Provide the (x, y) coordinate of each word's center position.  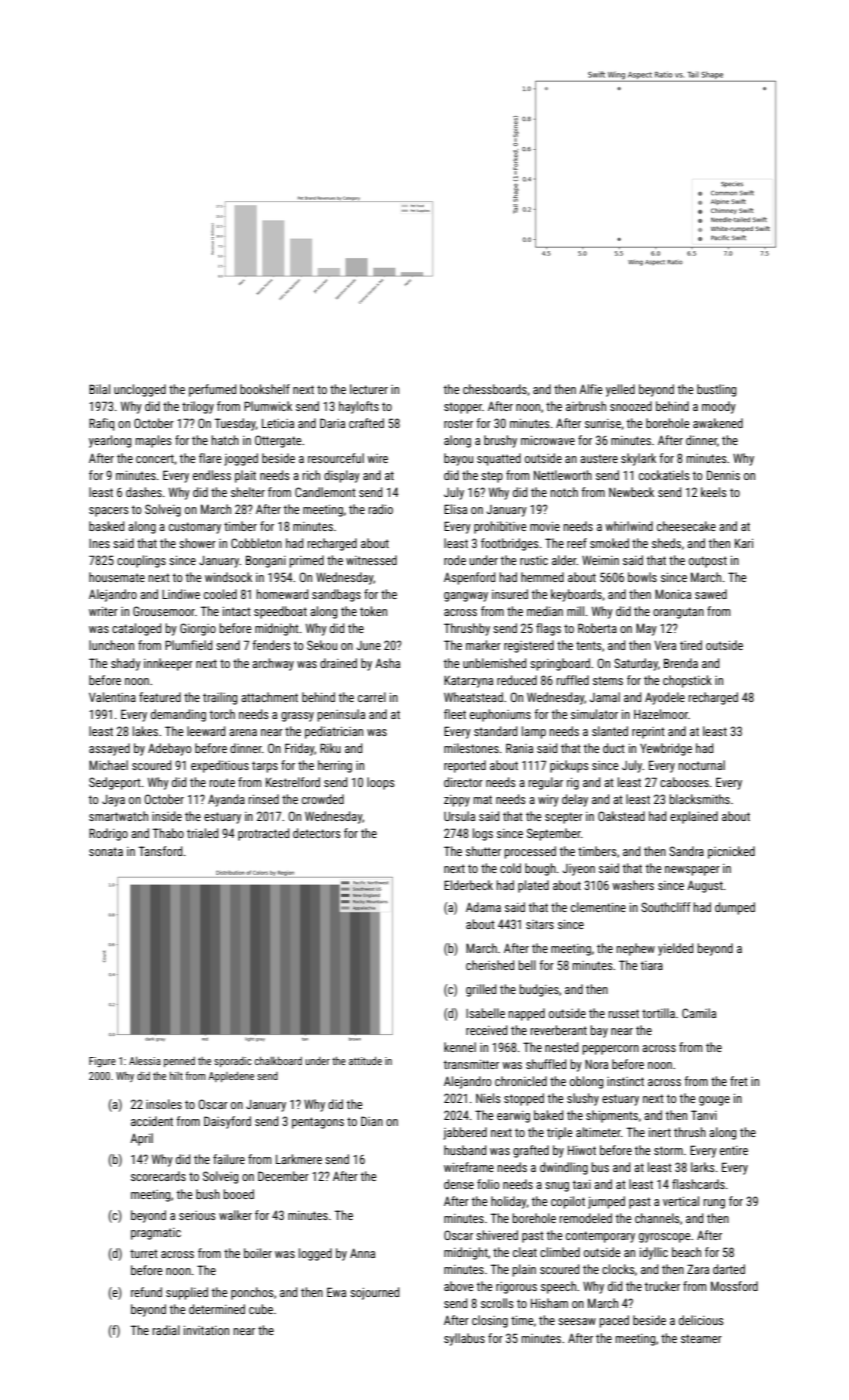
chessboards (495, 389)
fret (739, 1081)
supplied (187, 1293)
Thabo (168, 833)
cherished (490, 965)
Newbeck (631, 492)
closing (490, 1321)
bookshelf (265, 389)
